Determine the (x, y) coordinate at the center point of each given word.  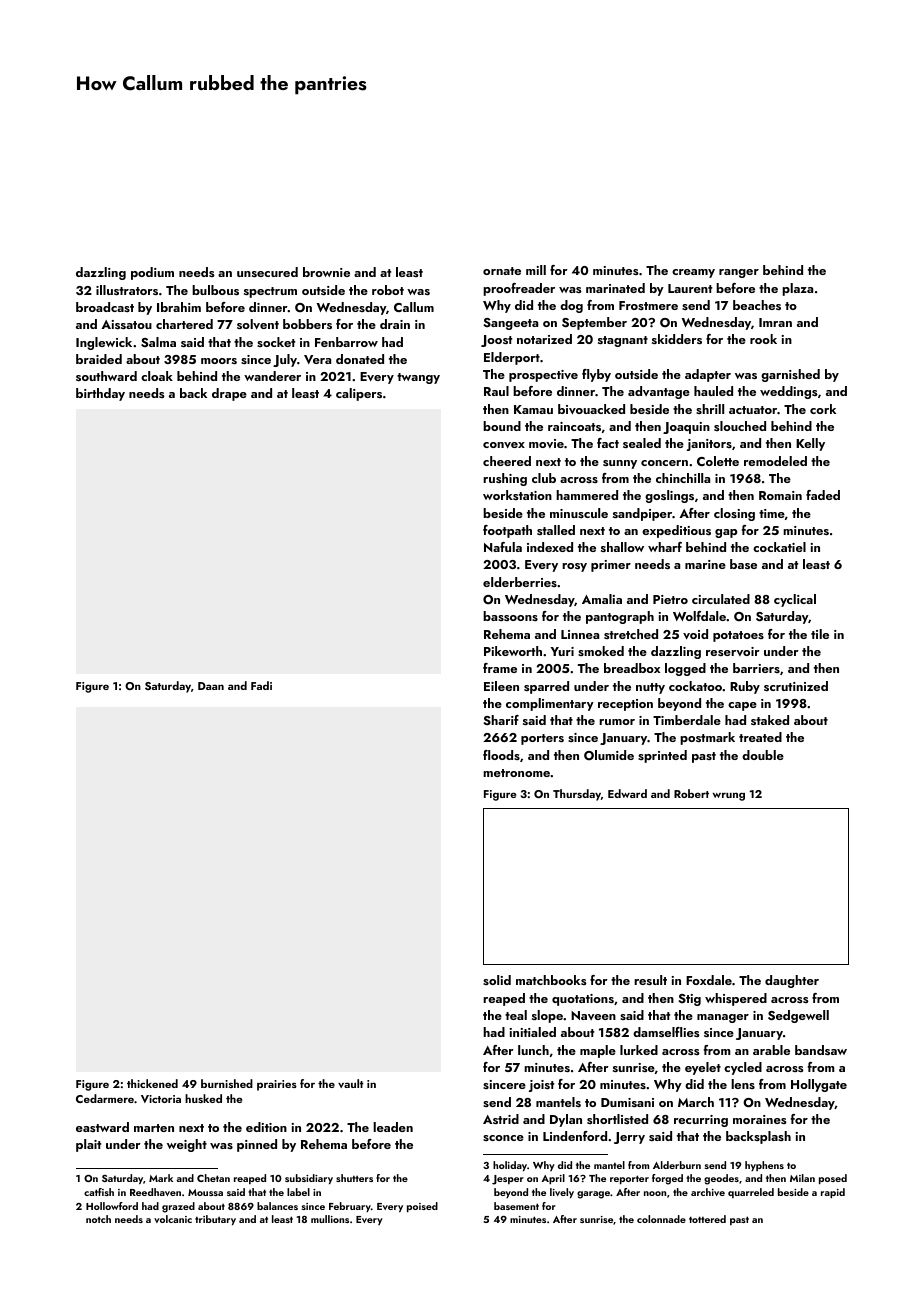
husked (203, 1098)
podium (152, 273)
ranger (739, 273)
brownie (326, 272)
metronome (516, 773)
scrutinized (796, 686)
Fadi (261, 685)
